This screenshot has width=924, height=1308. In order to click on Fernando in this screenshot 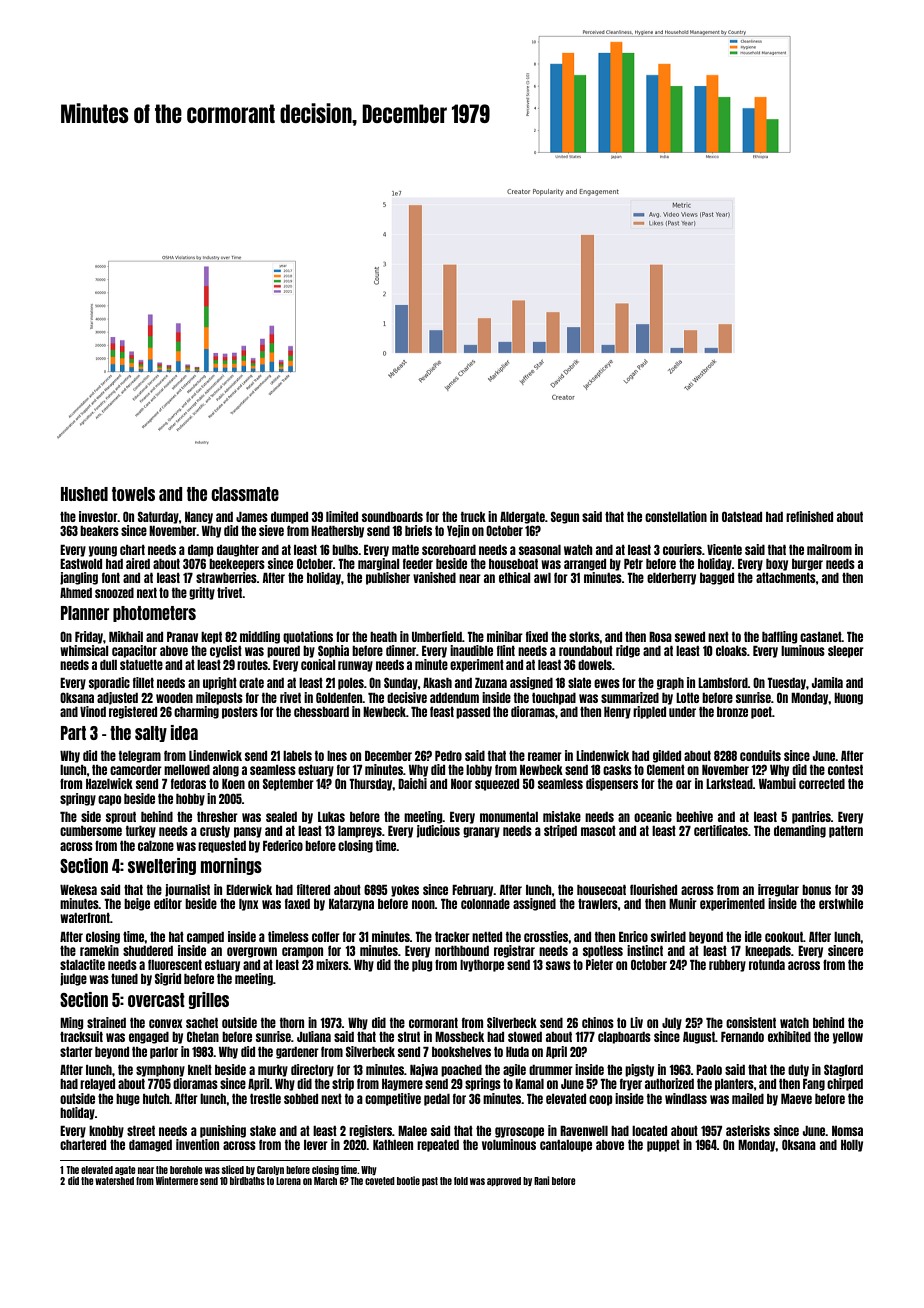, I will do `click(742, 1037)`.
